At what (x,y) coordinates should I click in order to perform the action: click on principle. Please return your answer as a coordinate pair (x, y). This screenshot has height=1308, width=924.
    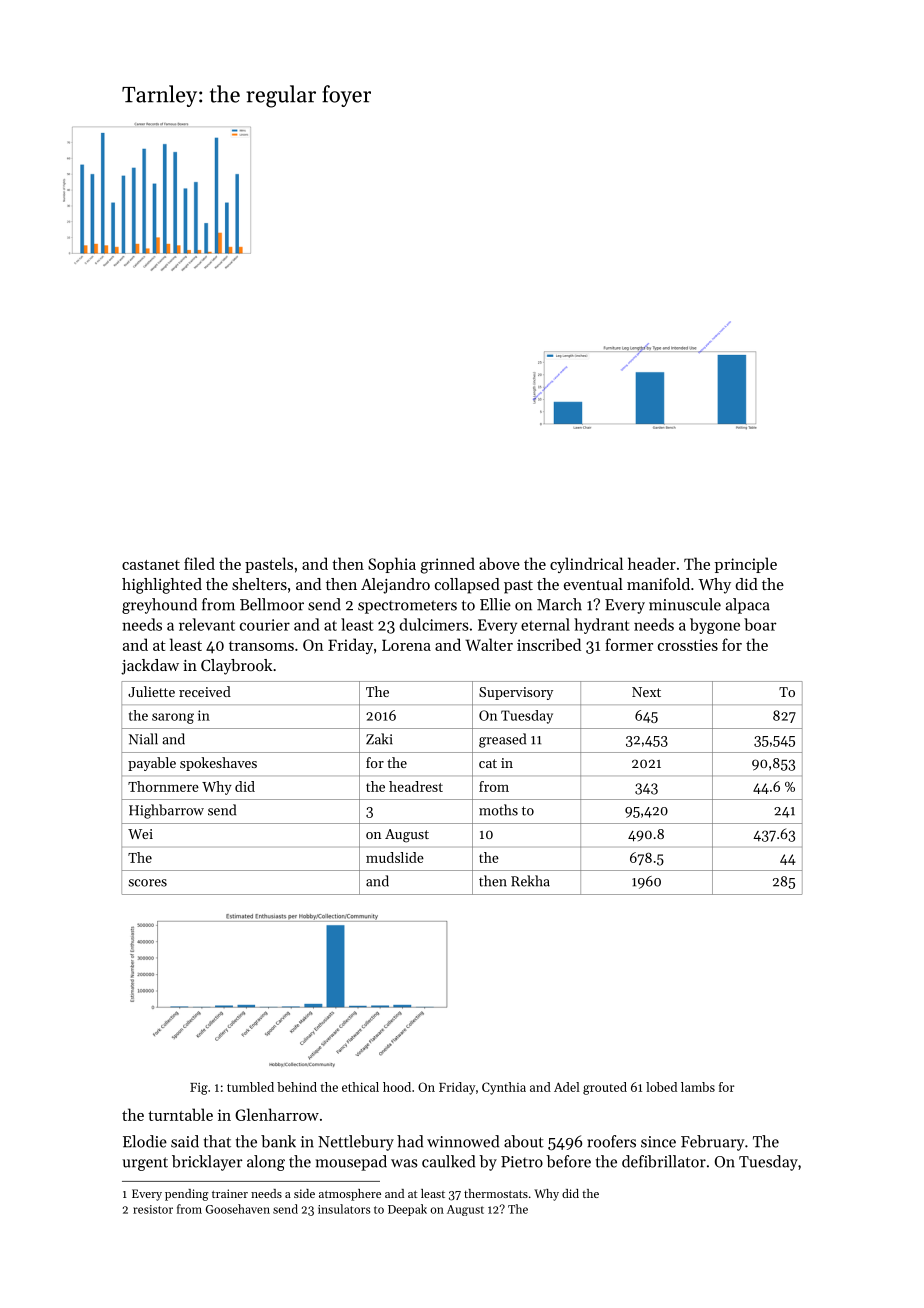
    Looking at the image, I should click on (746, 565).
